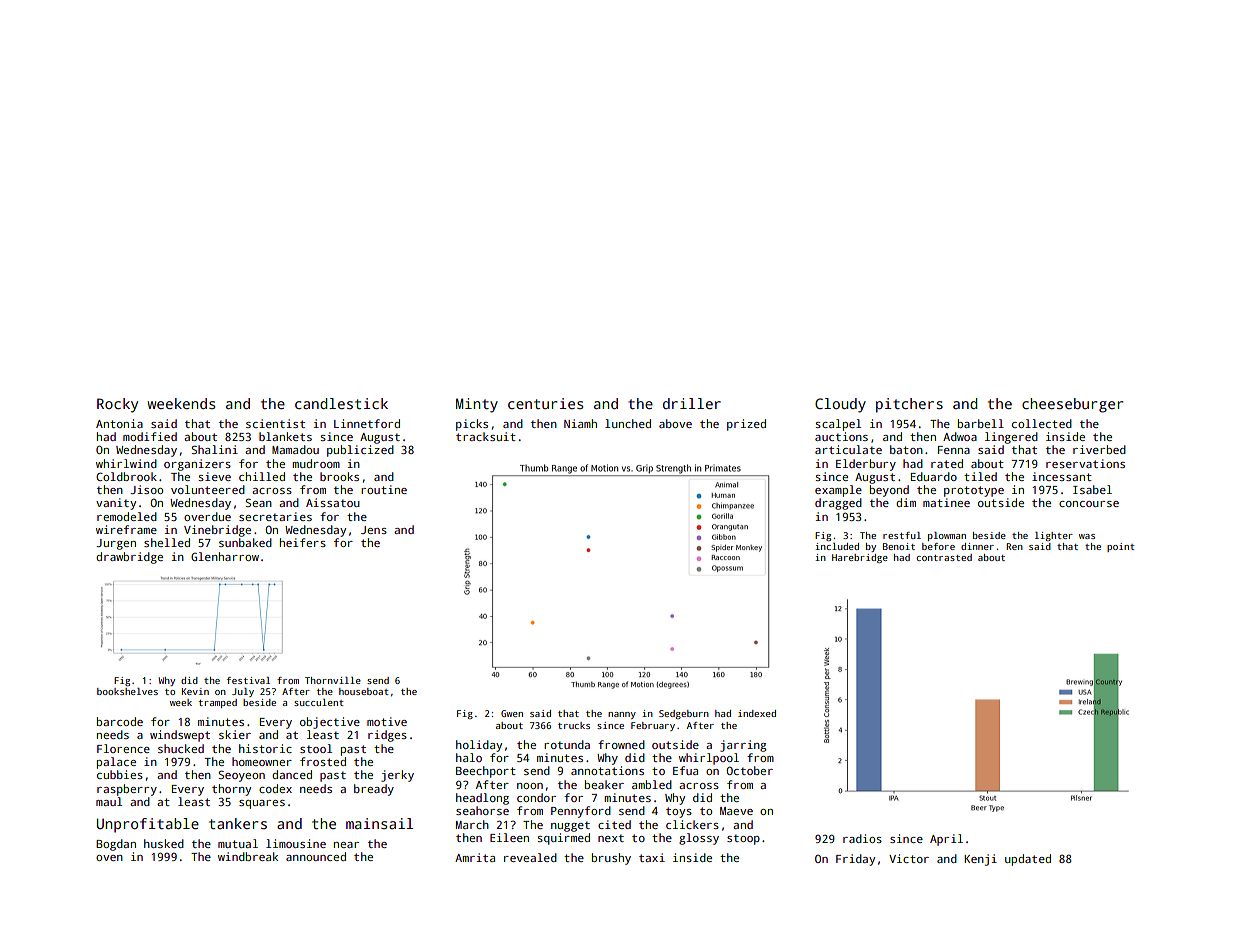 This screenshot has height=952, width=1233. Describe the element at coordinates (367, 423) in the screenshot. I see `Linnetford` at that location.
